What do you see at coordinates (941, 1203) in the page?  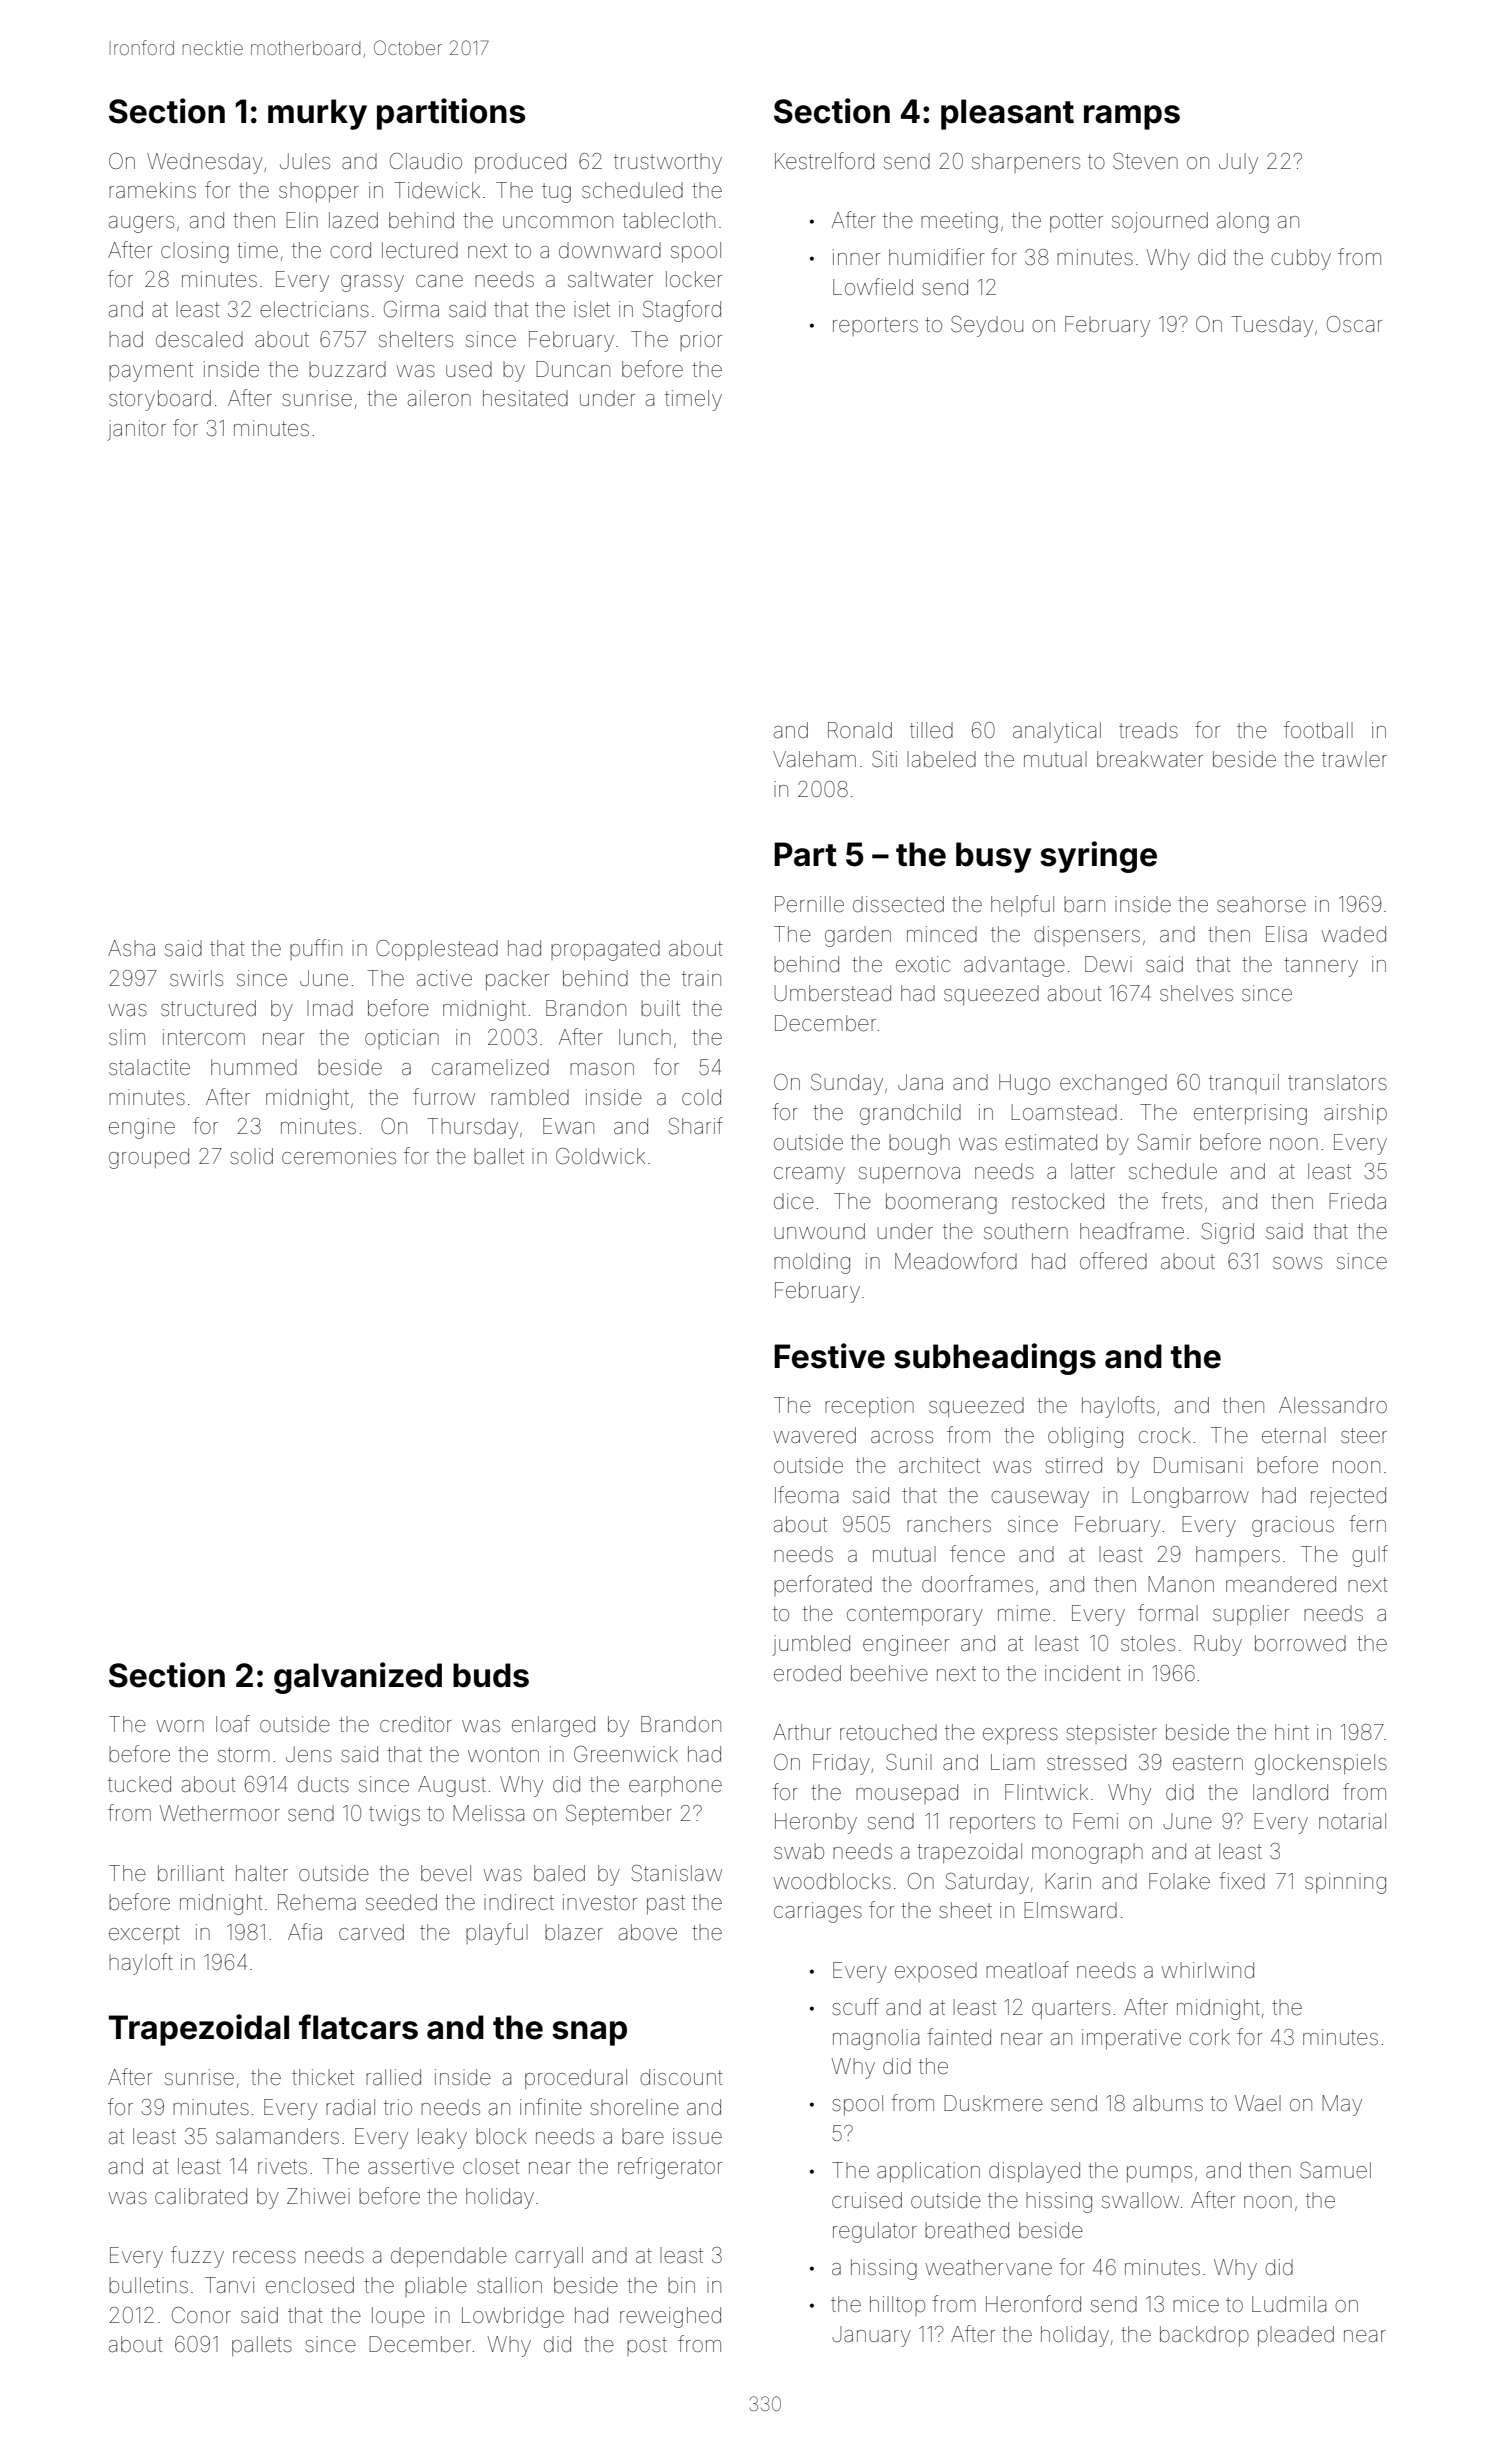 I see `boomerang` at bounding box center [941, 1203].
